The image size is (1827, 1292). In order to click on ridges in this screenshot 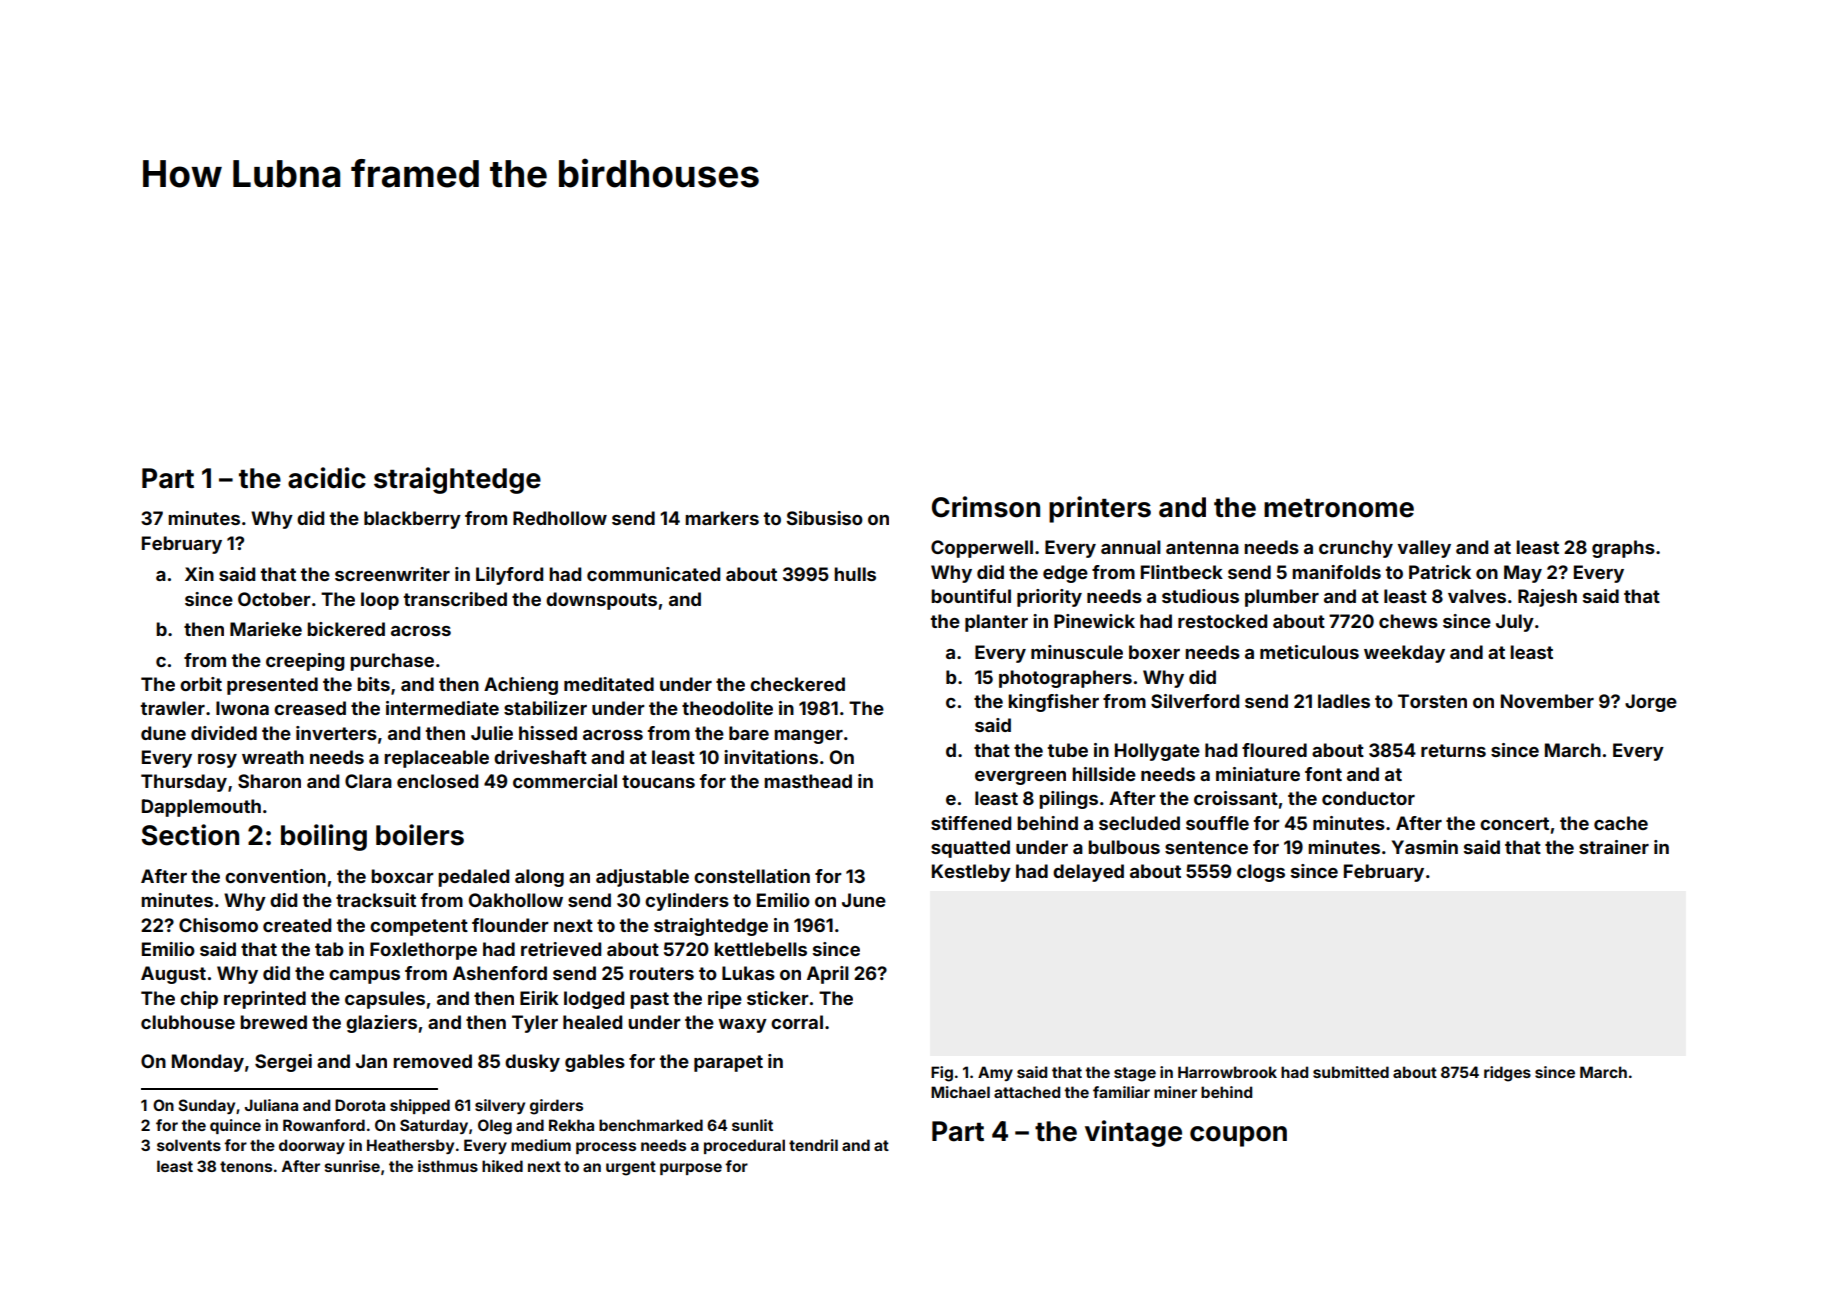, I will do `click(1507, 1074)`.
